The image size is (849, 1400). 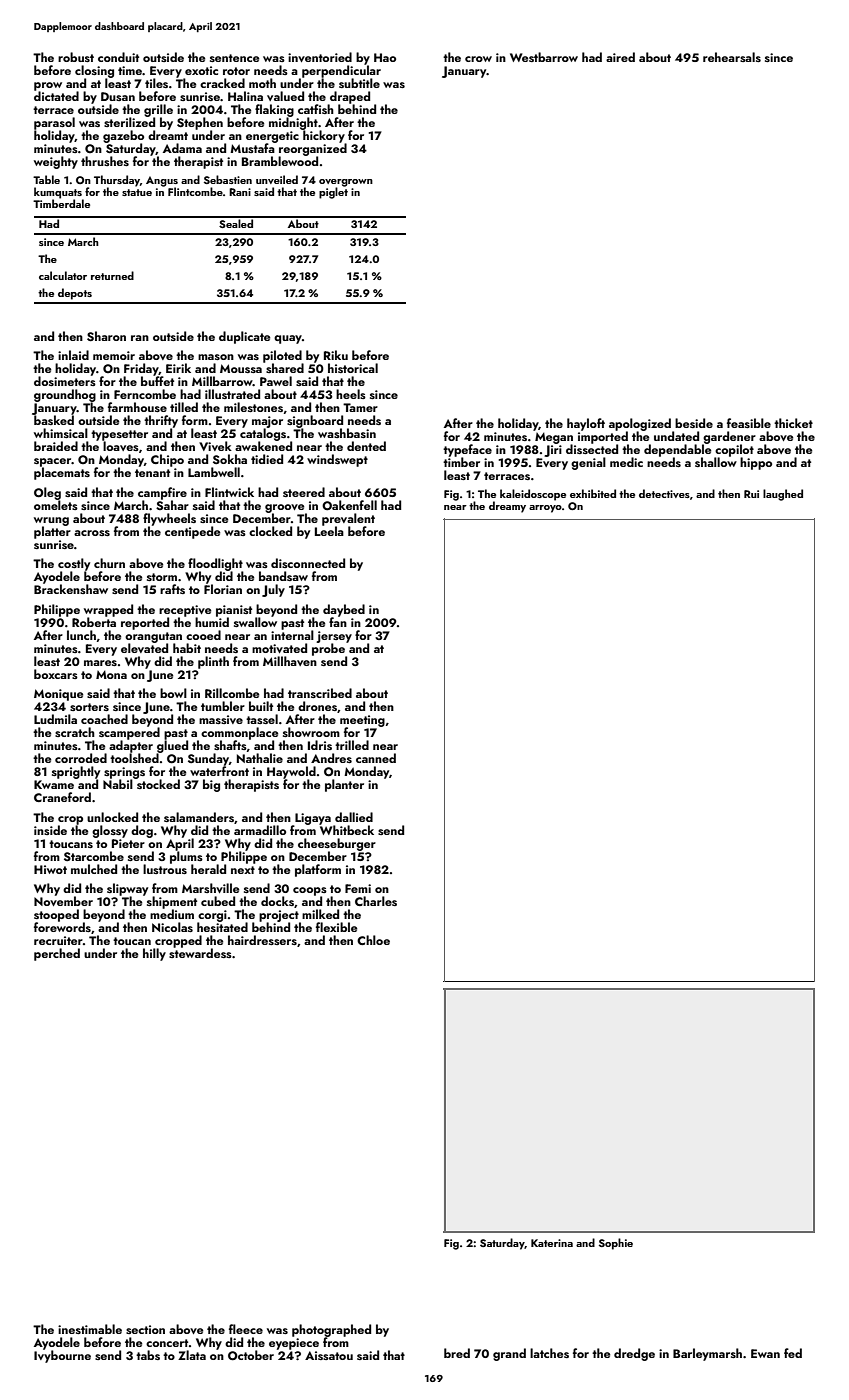 What do you see at coordinates (793, 423) in the document?
I see `thicket` at bounding box center [793, 423].
